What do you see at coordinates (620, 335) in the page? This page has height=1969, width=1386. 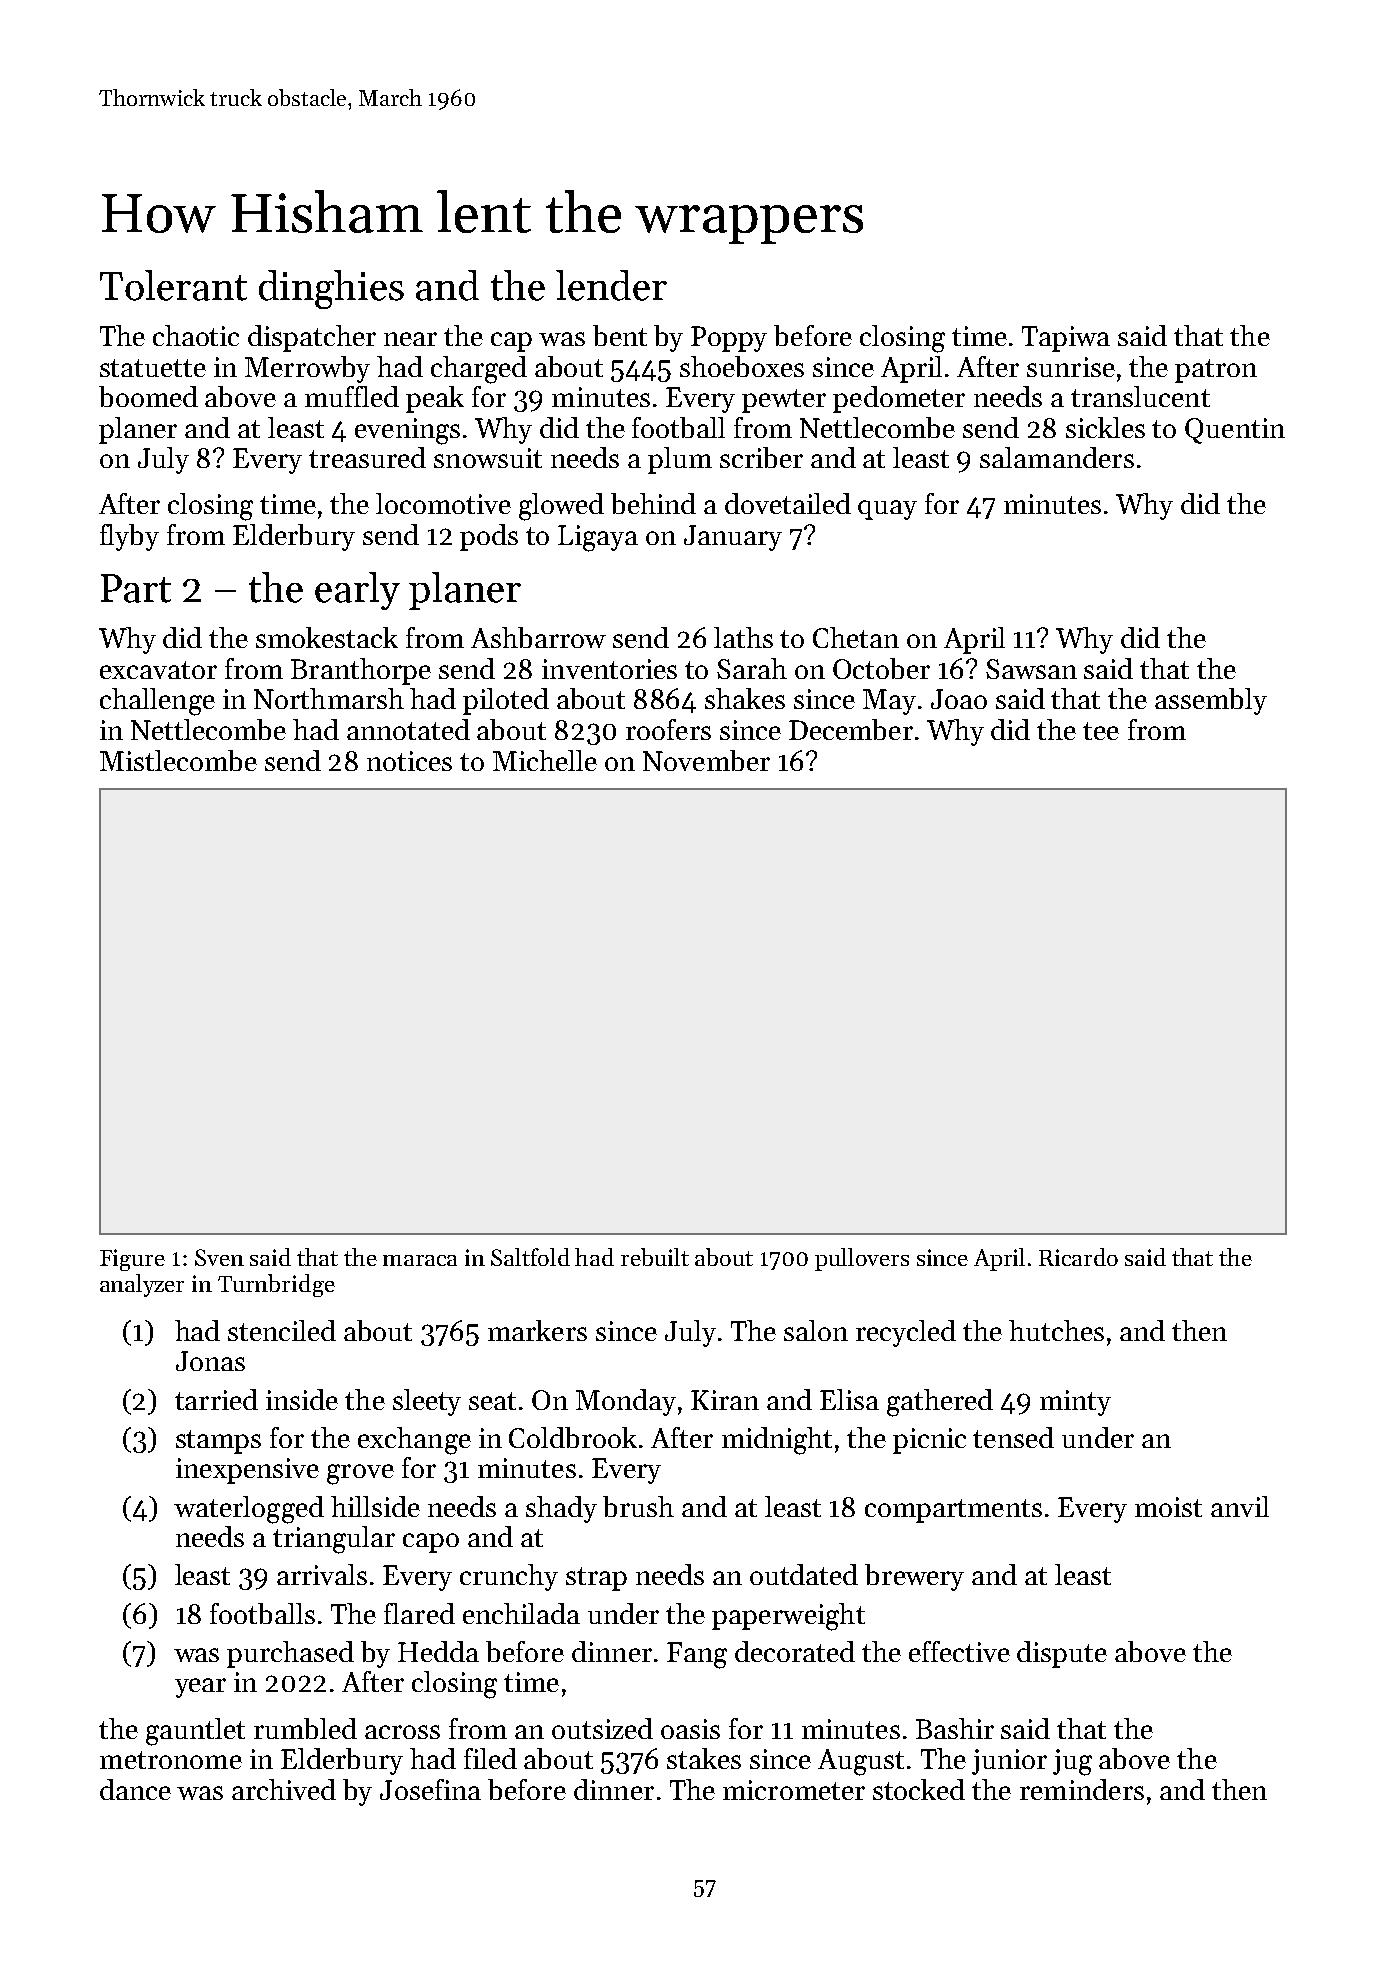 I see `bent` at bounding box center [620, 335].
